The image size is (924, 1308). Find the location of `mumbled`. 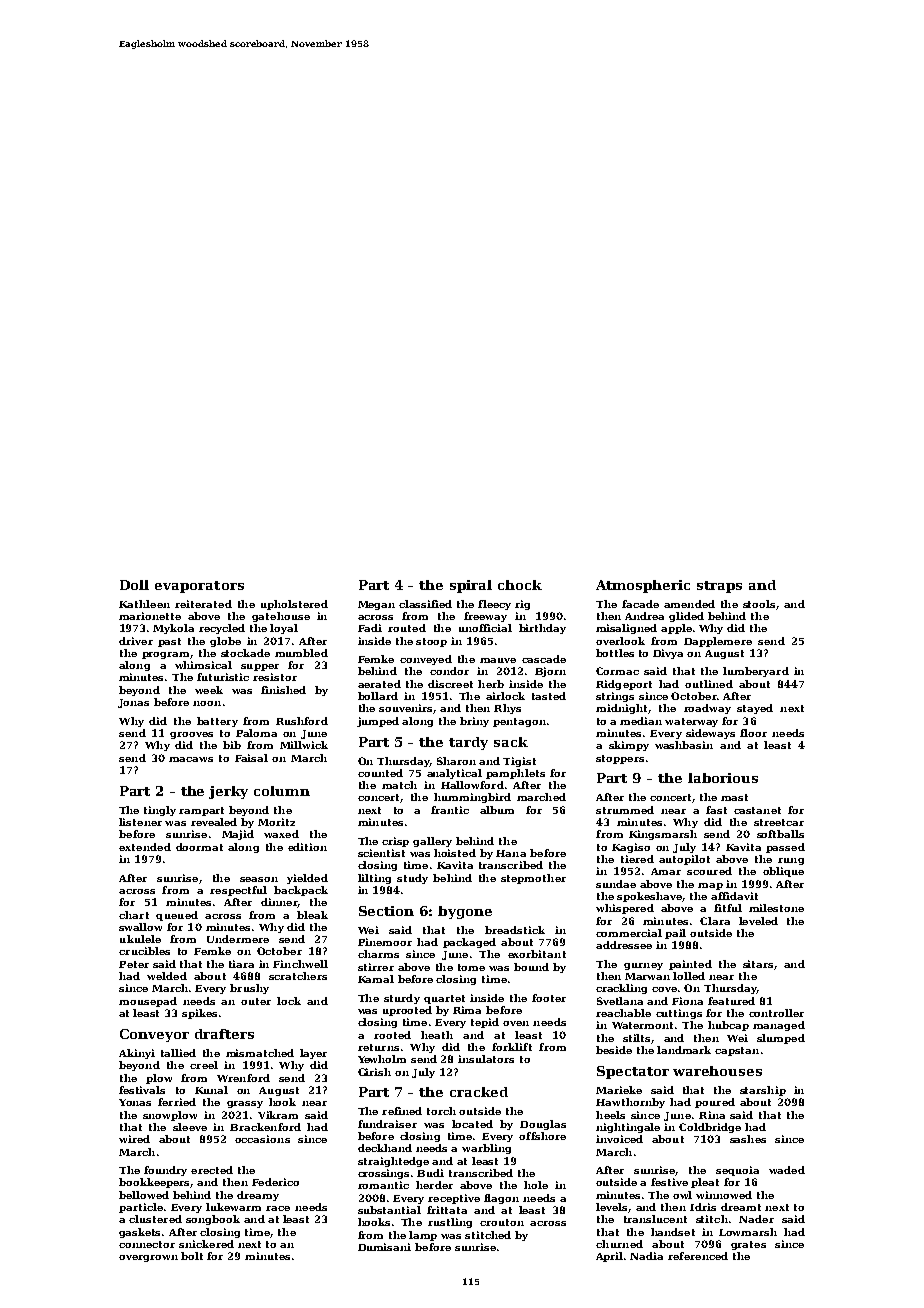

mumbled is located at coordinates (301, 653).
